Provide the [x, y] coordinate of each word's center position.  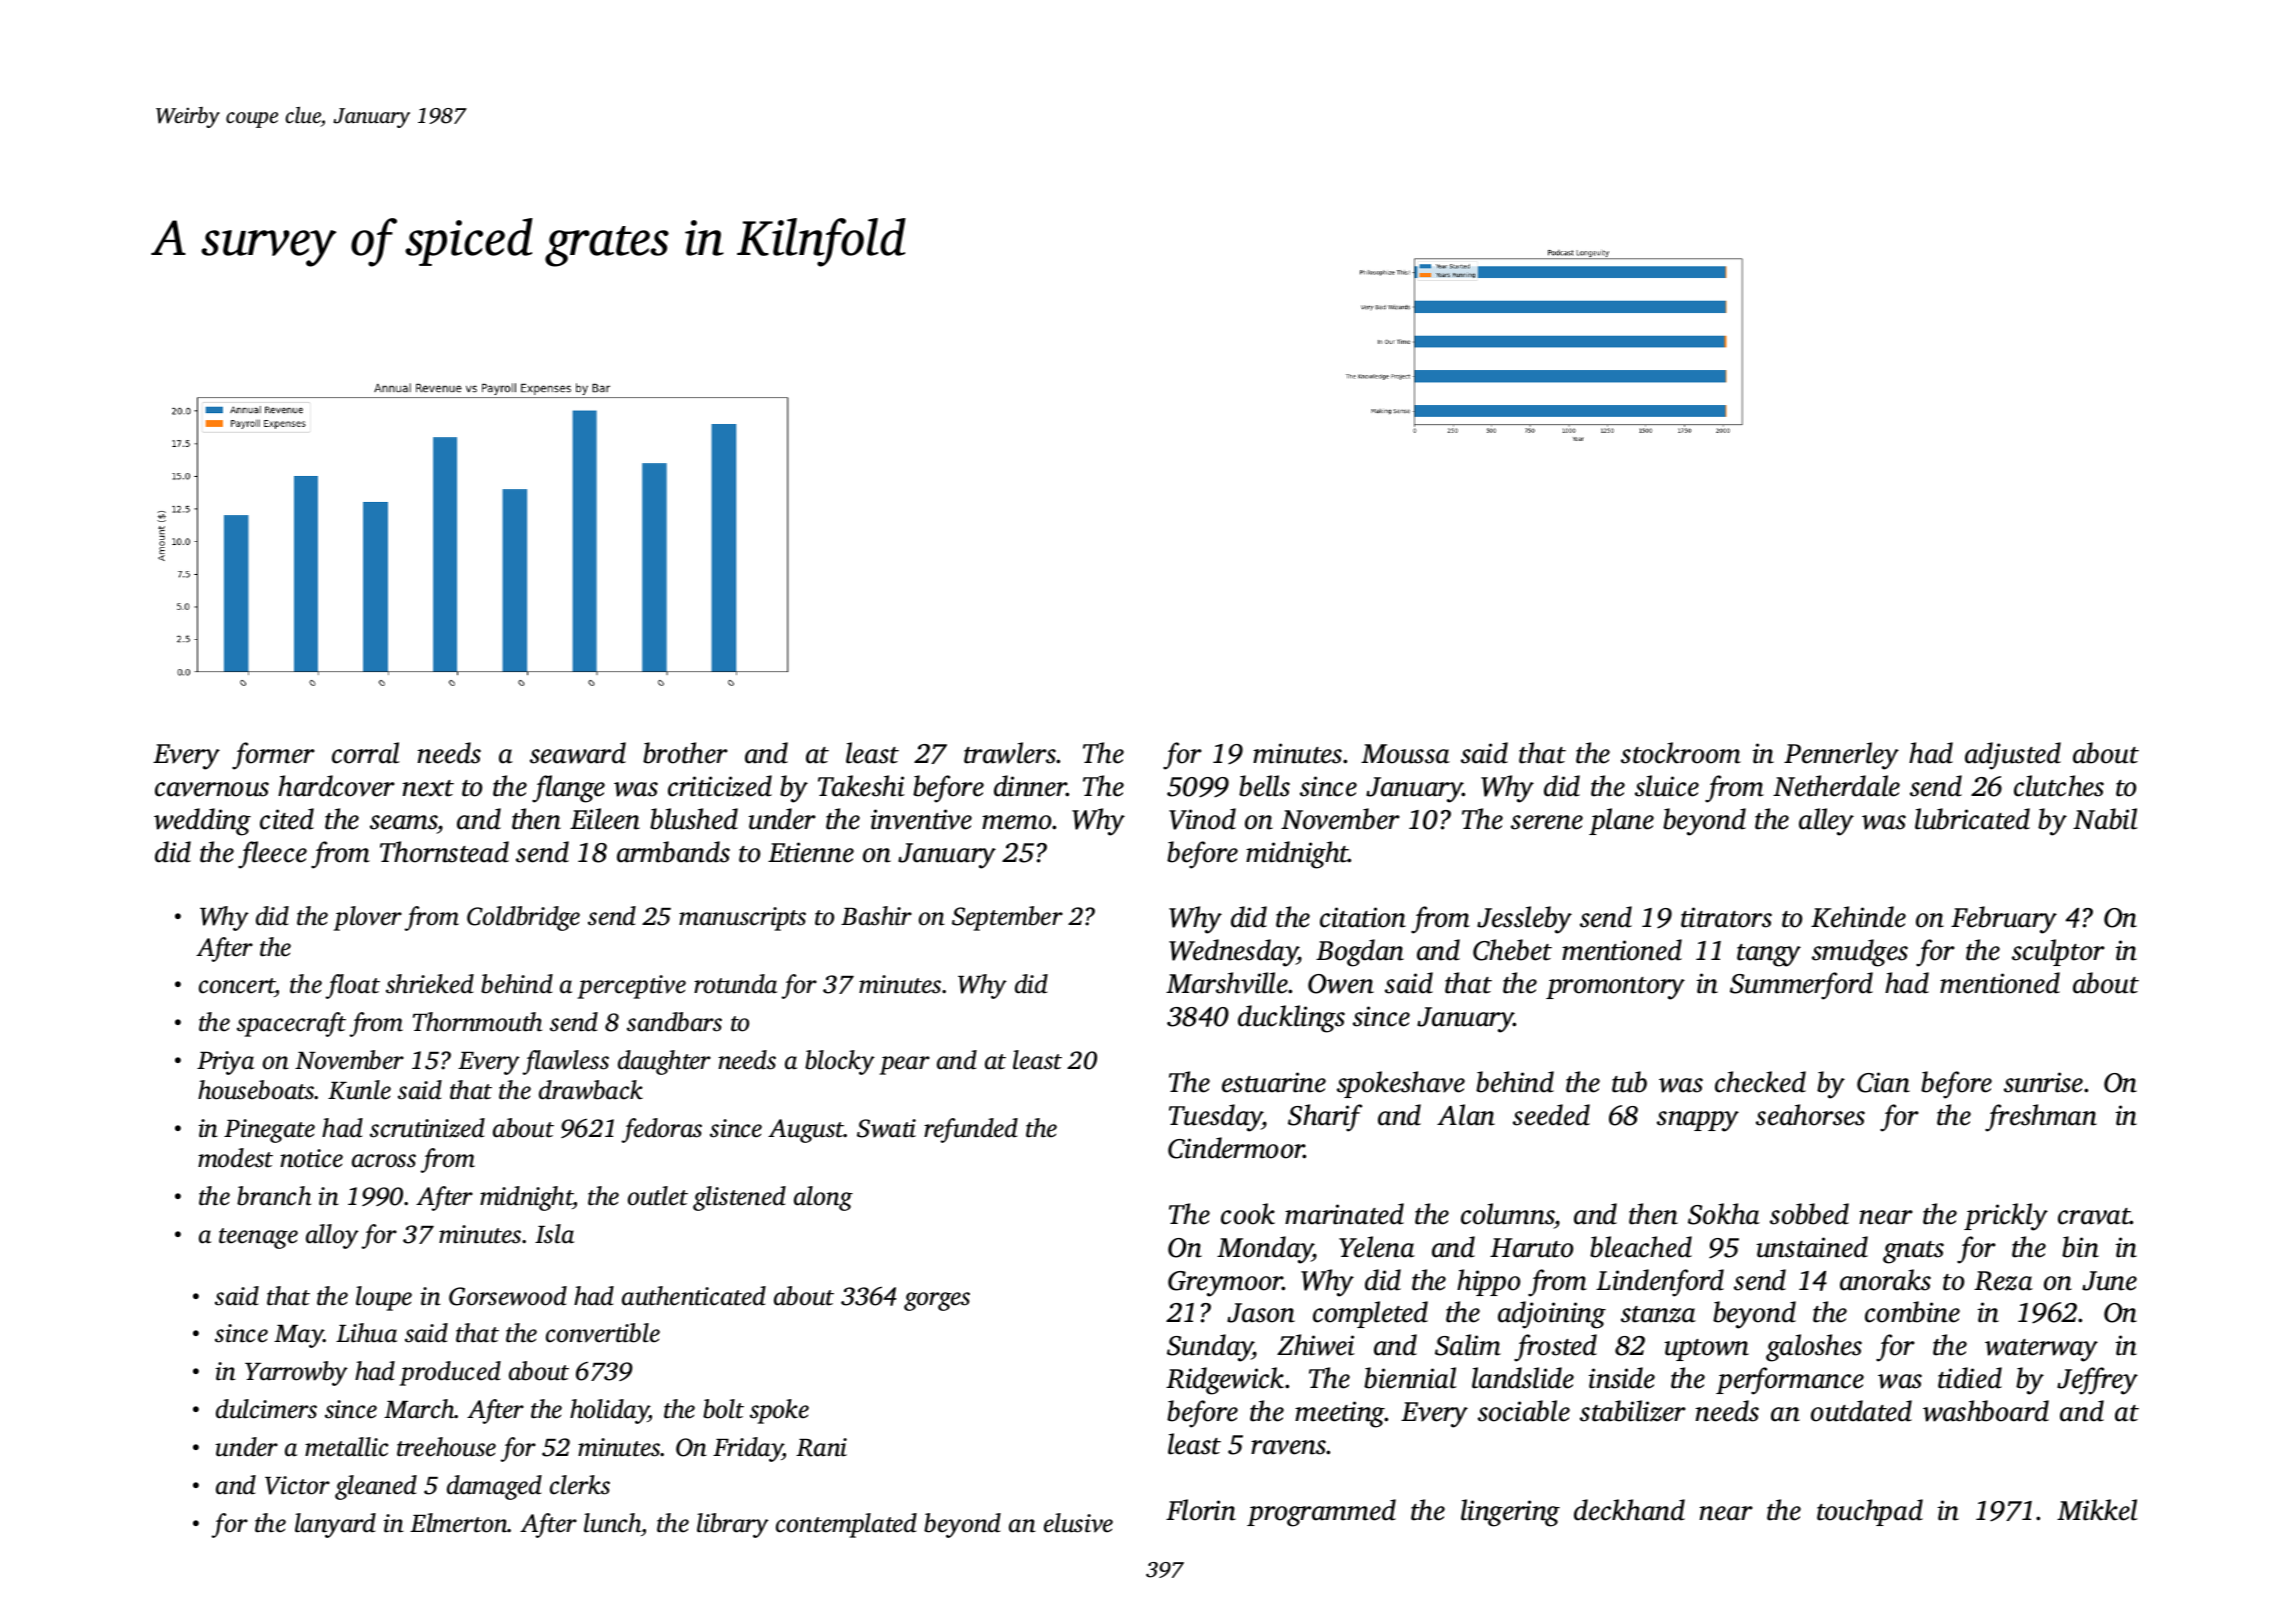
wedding [202, 822]
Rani [821, 1447]
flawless [565, 1062]
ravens [1289, 1447]
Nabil [2105, 819]
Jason [1261, 1313]
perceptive [631, 987]
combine [1912, 1312]
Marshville [1227, 983]
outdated [1861, 1411]
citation [1363, 917]
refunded [971, 1130]
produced [450, 1373]
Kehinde [1858, 917]
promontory [1615, 988]
